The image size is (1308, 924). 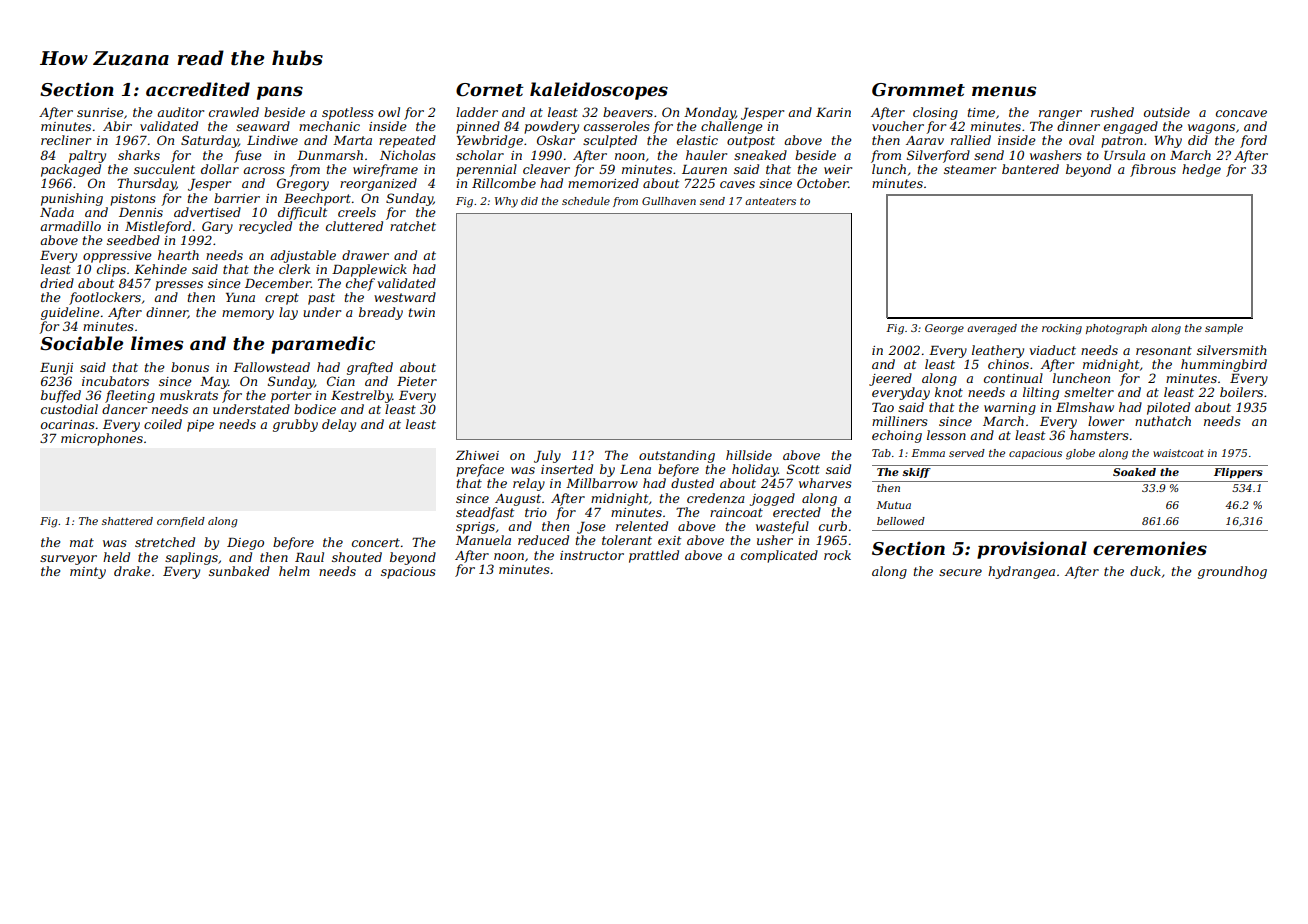 What do you see at coordinates (483, 540) in the document?
I see `Manuela` at bounding box center [483, 540].
